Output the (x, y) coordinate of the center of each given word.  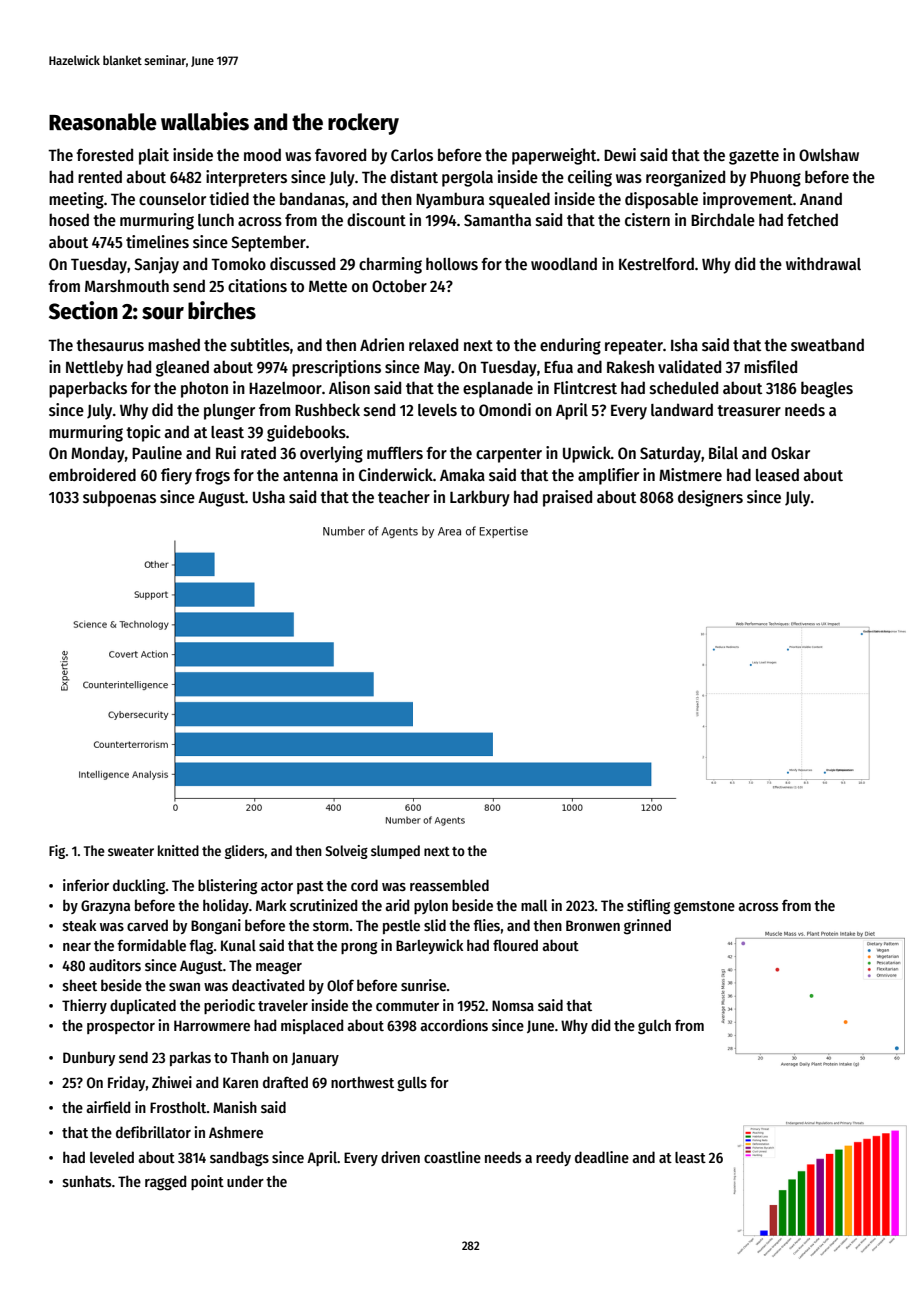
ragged (165, 1183)
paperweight (554, 156)
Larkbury (480, 498)
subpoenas (119, 498)
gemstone (704, 908)
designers (710, 498)
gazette (754, 157)
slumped (395, 852)
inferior (86, 885)
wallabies (205, 121)
